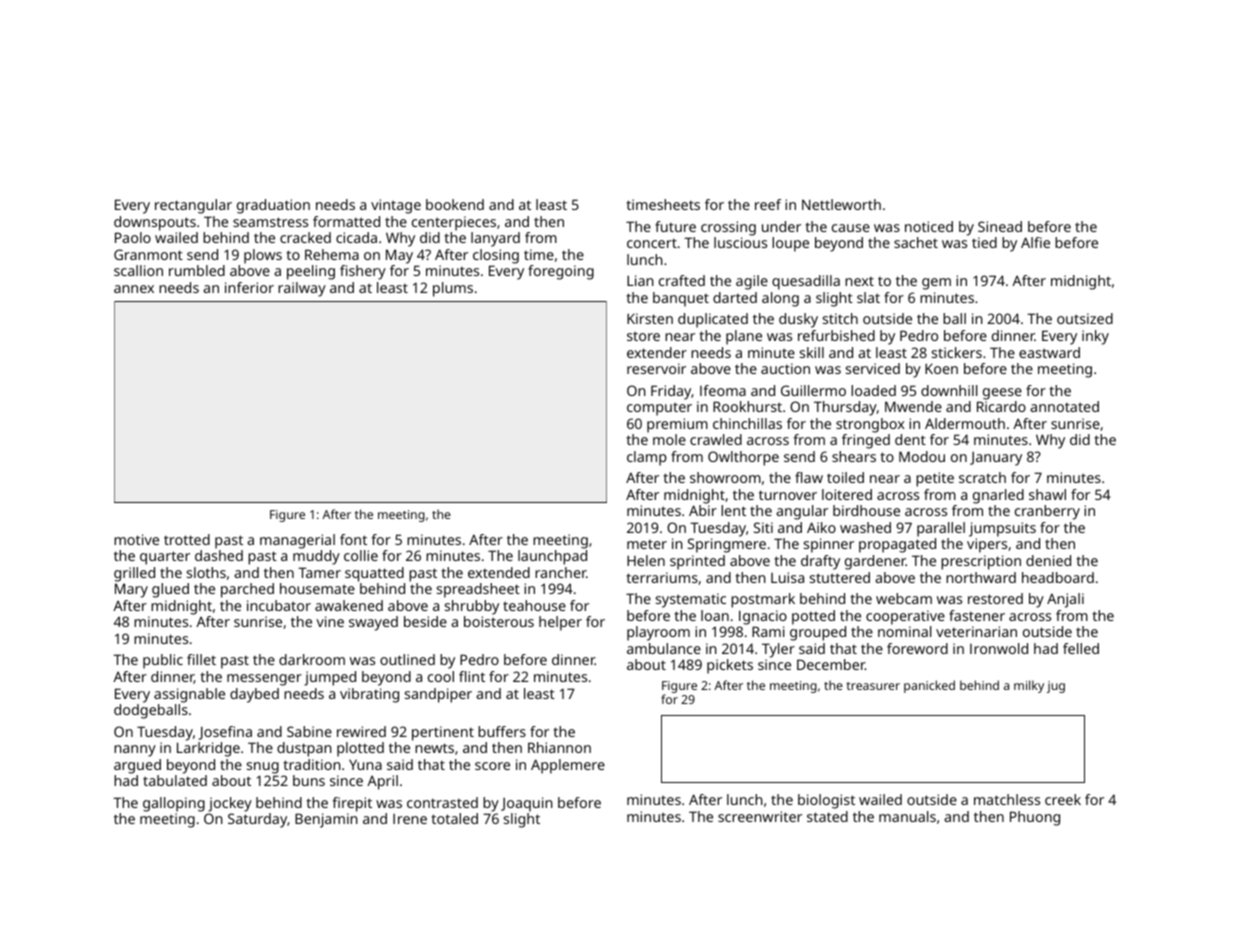  I want to click on annex, so click(134, 289).
